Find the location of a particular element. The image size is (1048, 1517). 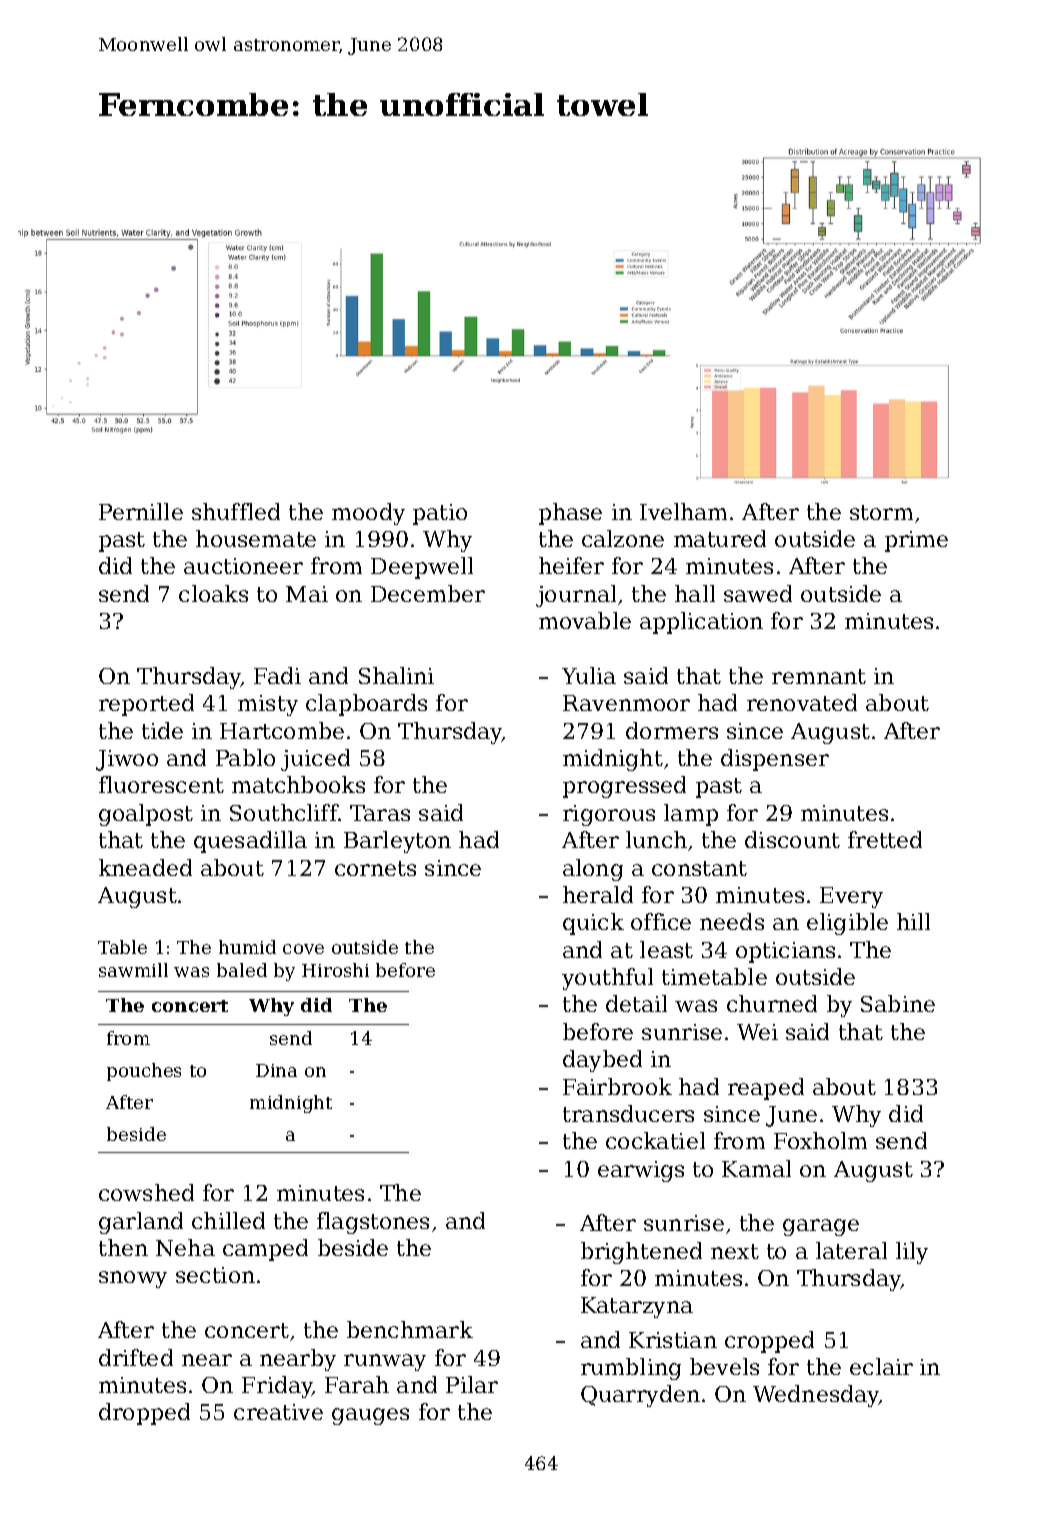

fretted is located at coordinates (885, 839).
